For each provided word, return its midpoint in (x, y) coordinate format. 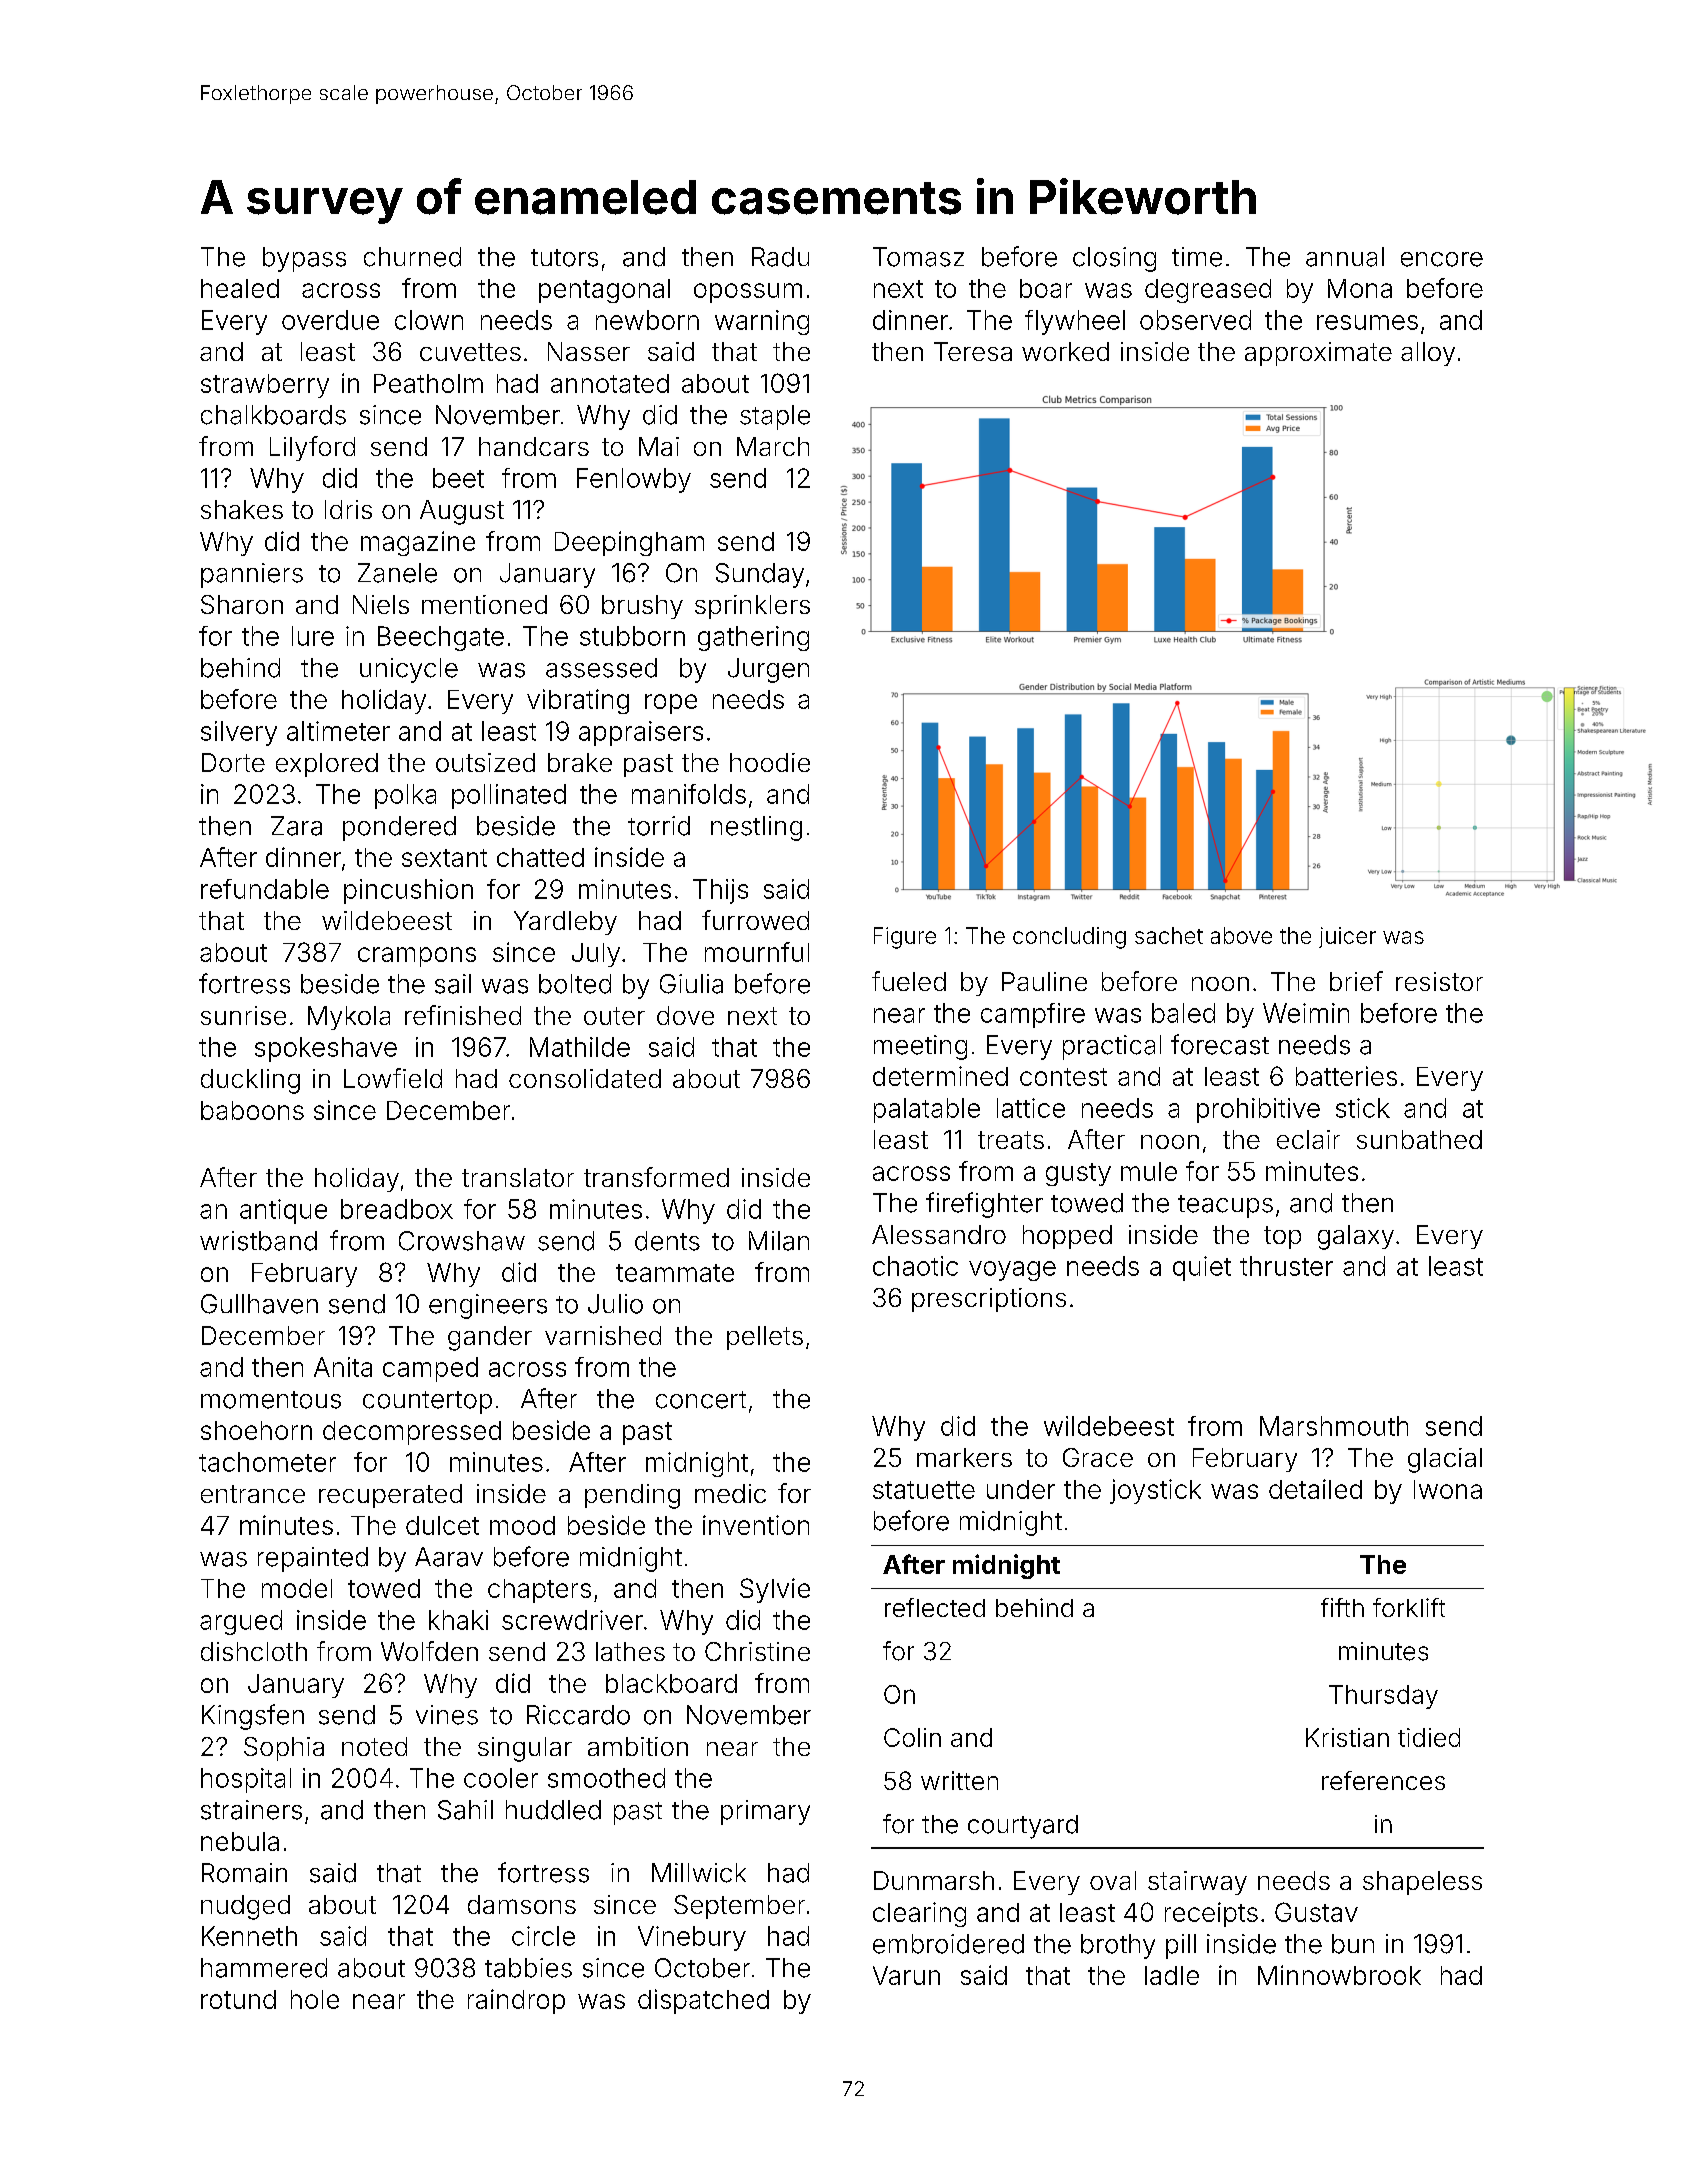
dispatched (703, 2001)
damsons (522, 1904)
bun (1353, 1944)
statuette (924, 1490)
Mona (1360, 288)
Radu (780, 257)
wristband (258, 1241)
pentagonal (604, 291)
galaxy (1356, 1237)
